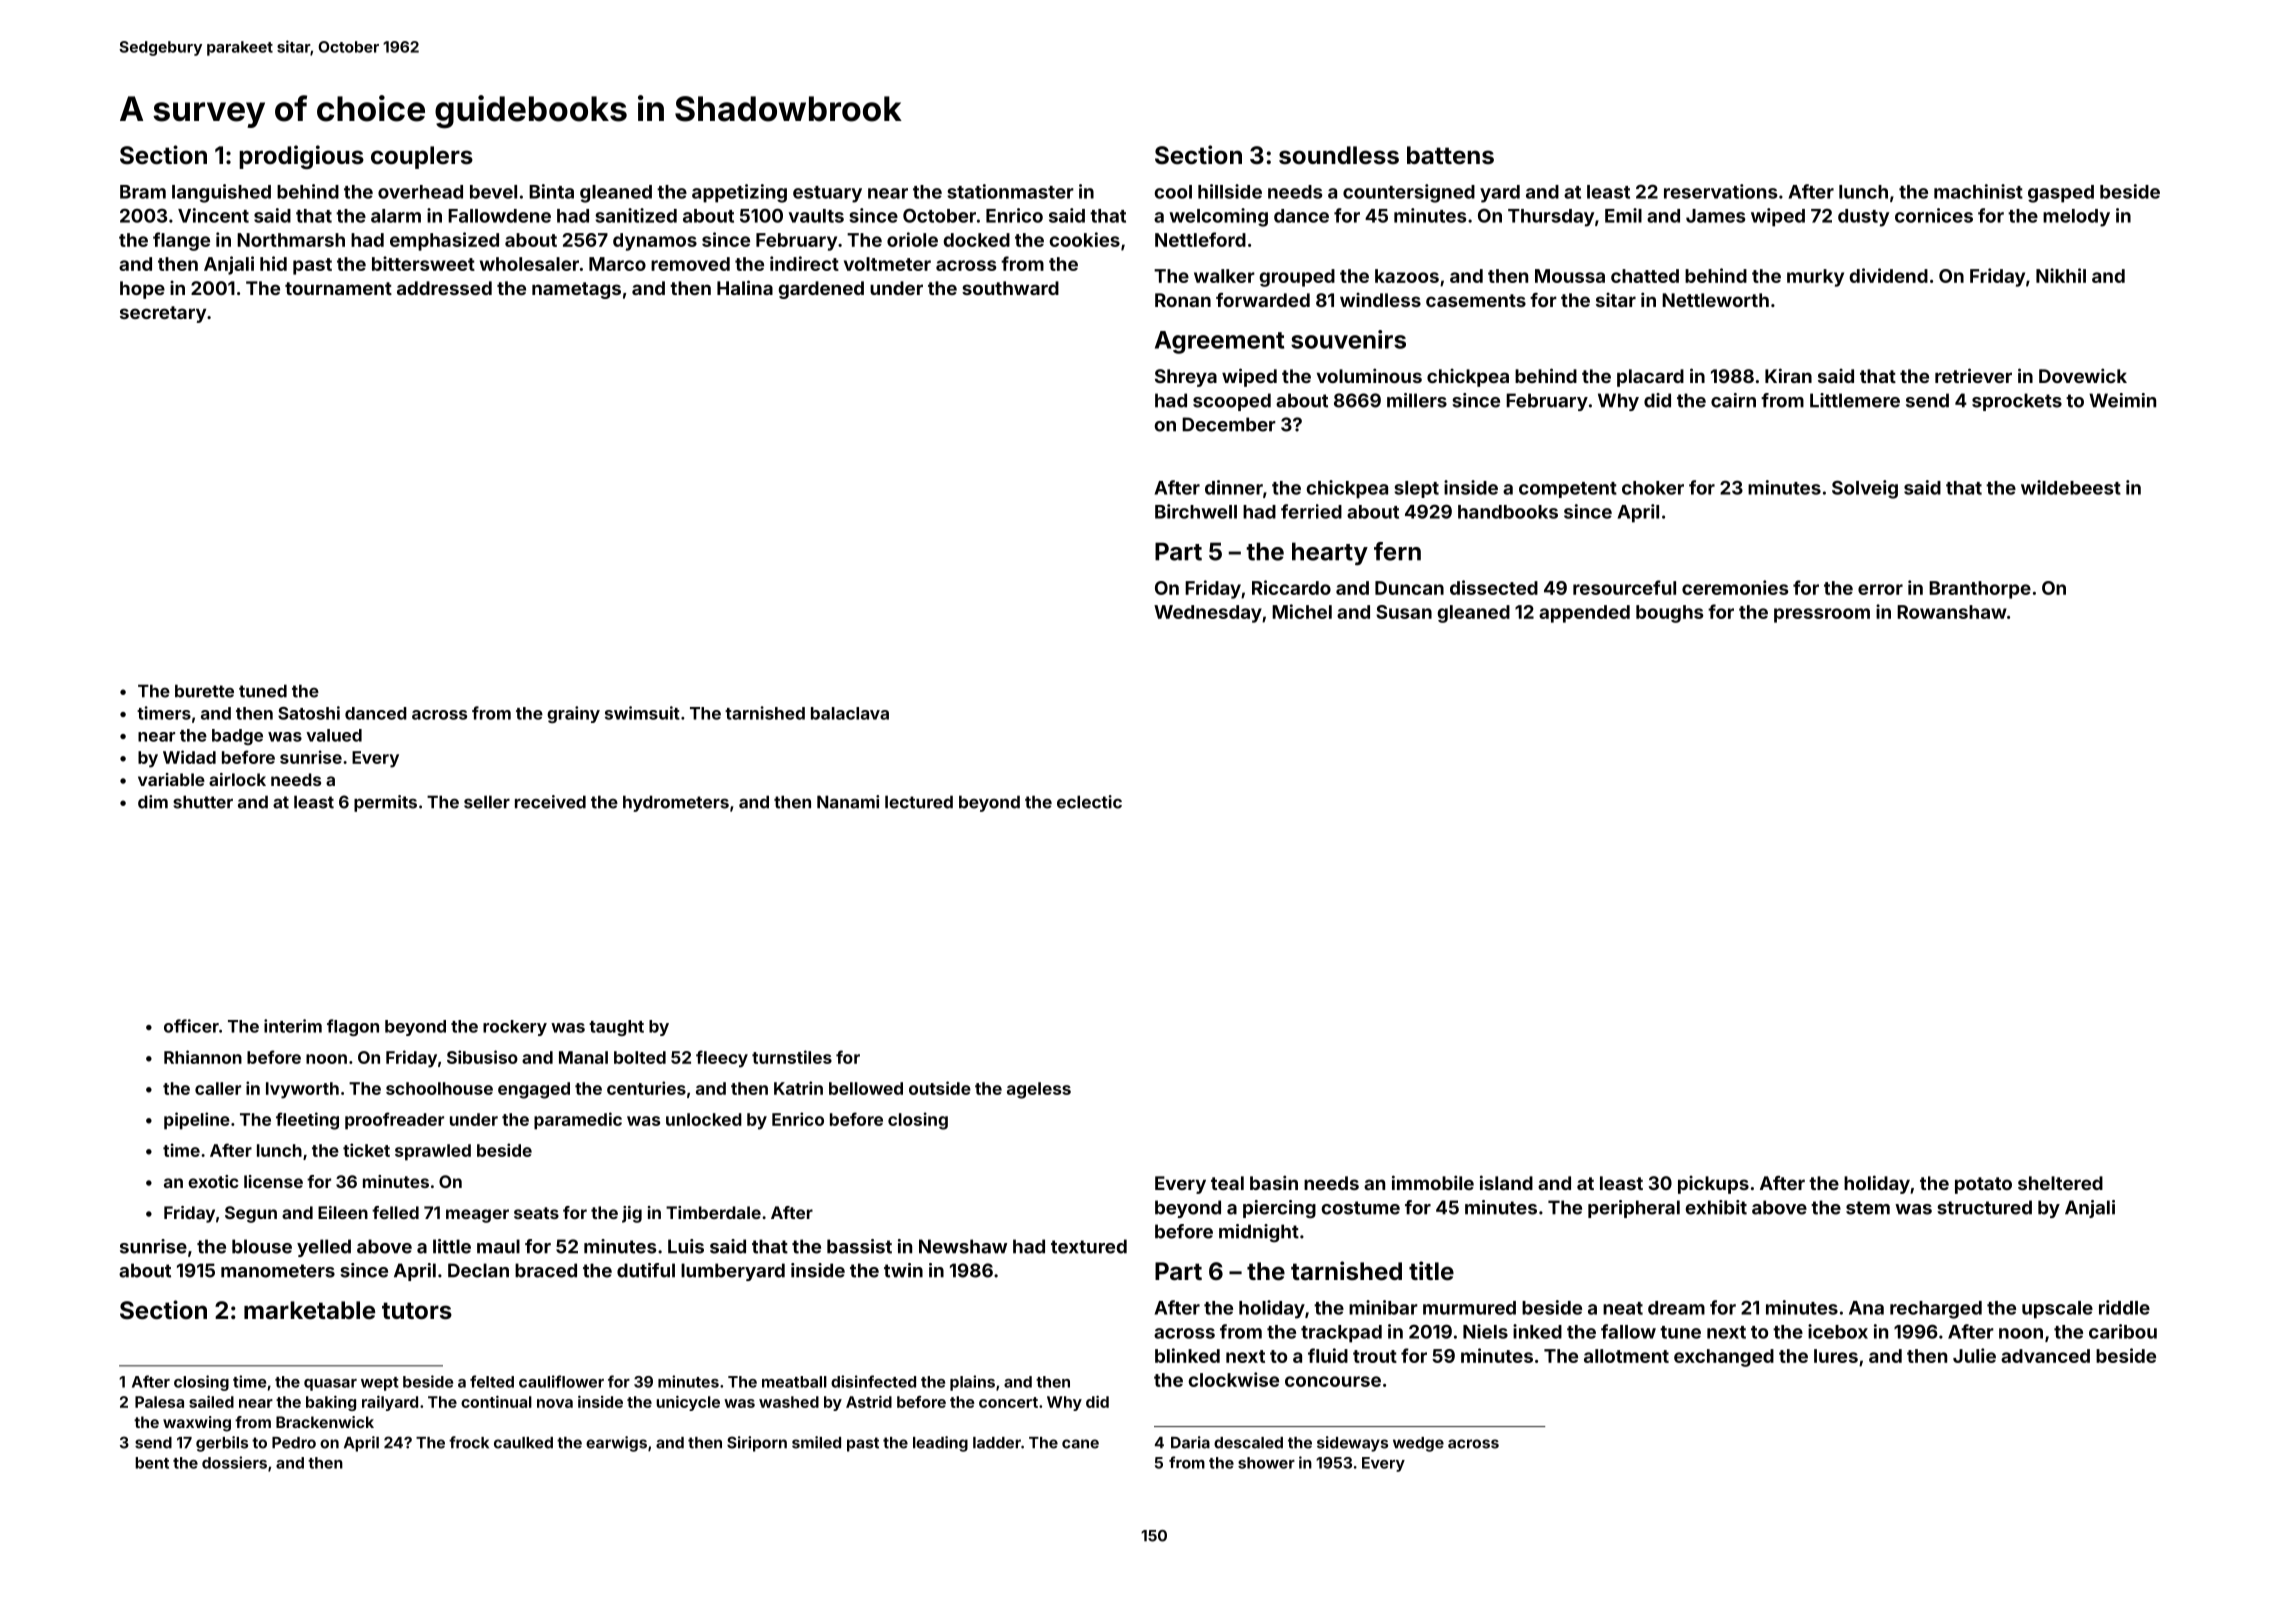 The height and width of the screenshot is (1614, 2282). What do you see at coordinates (143, 192) in the screenshot?
I see `Bram` at bounding box center [143, 192].
